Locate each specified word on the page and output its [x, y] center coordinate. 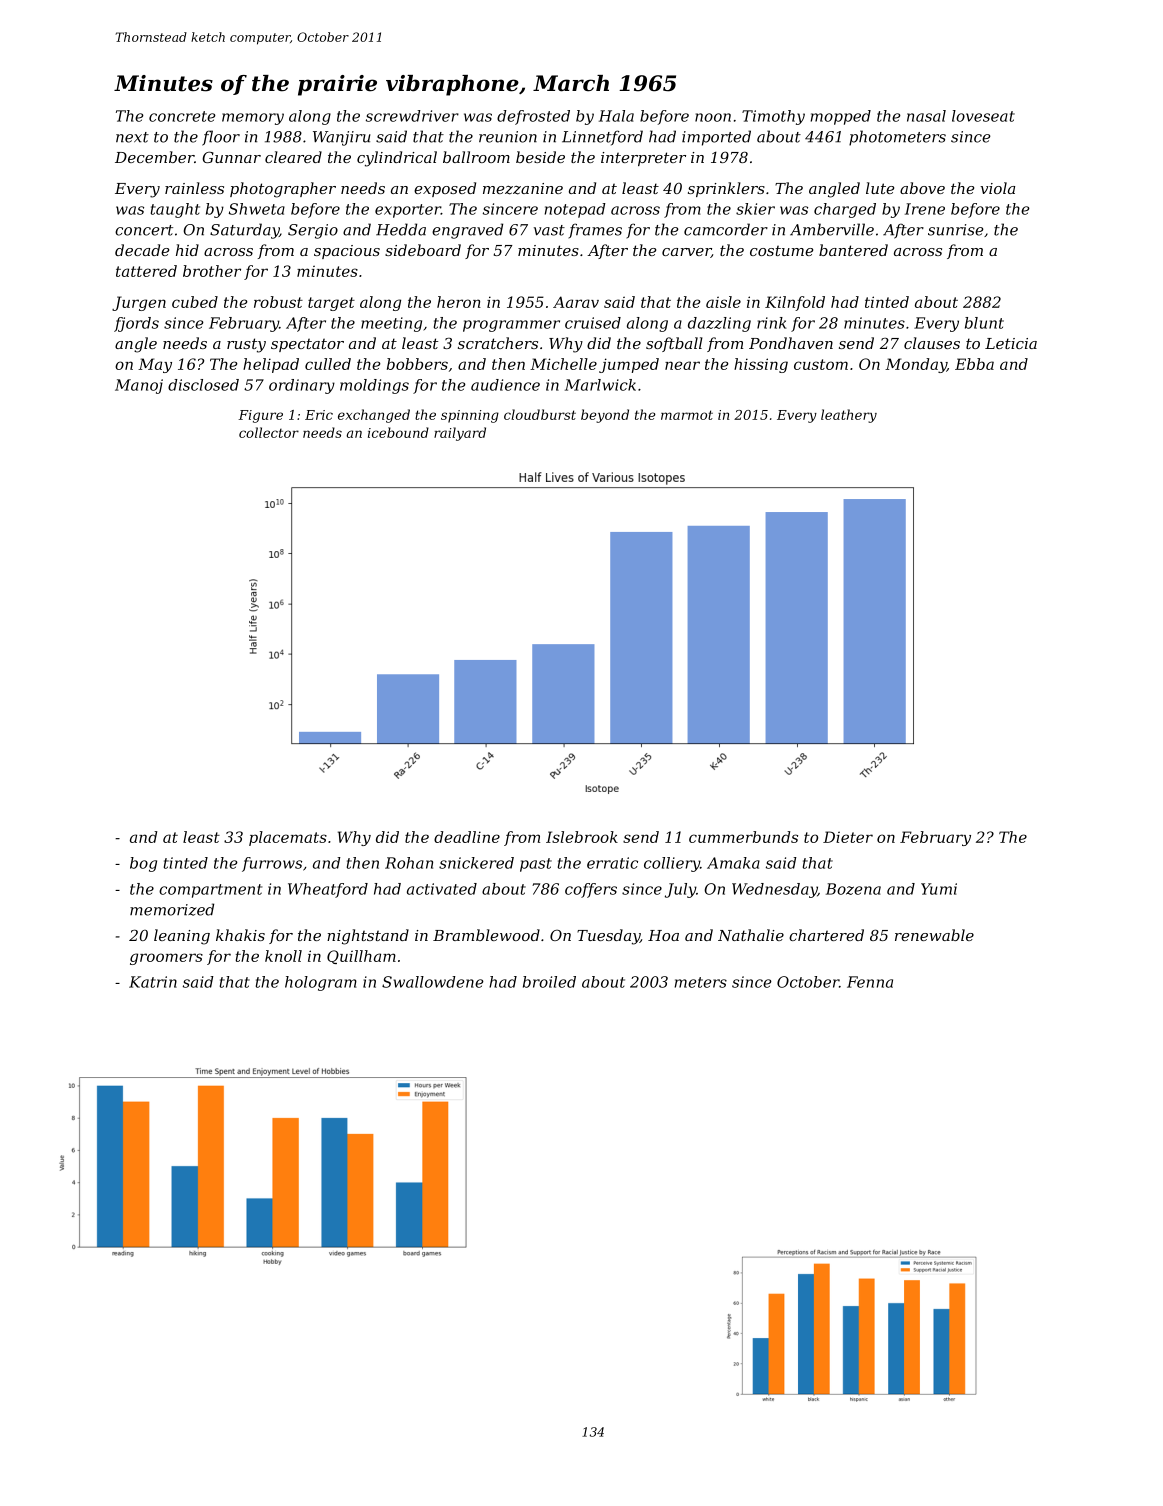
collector [269, 432]
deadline [467, 837]
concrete [182, 116]
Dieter [848, 837]
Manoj [139, 386]
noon [713, 117]
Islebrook [582, 837]
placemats [288, 838]
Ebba [974, 364]
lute [880, 188]
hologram [321, 983]
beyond [605, 416]
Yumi [939, 889]
